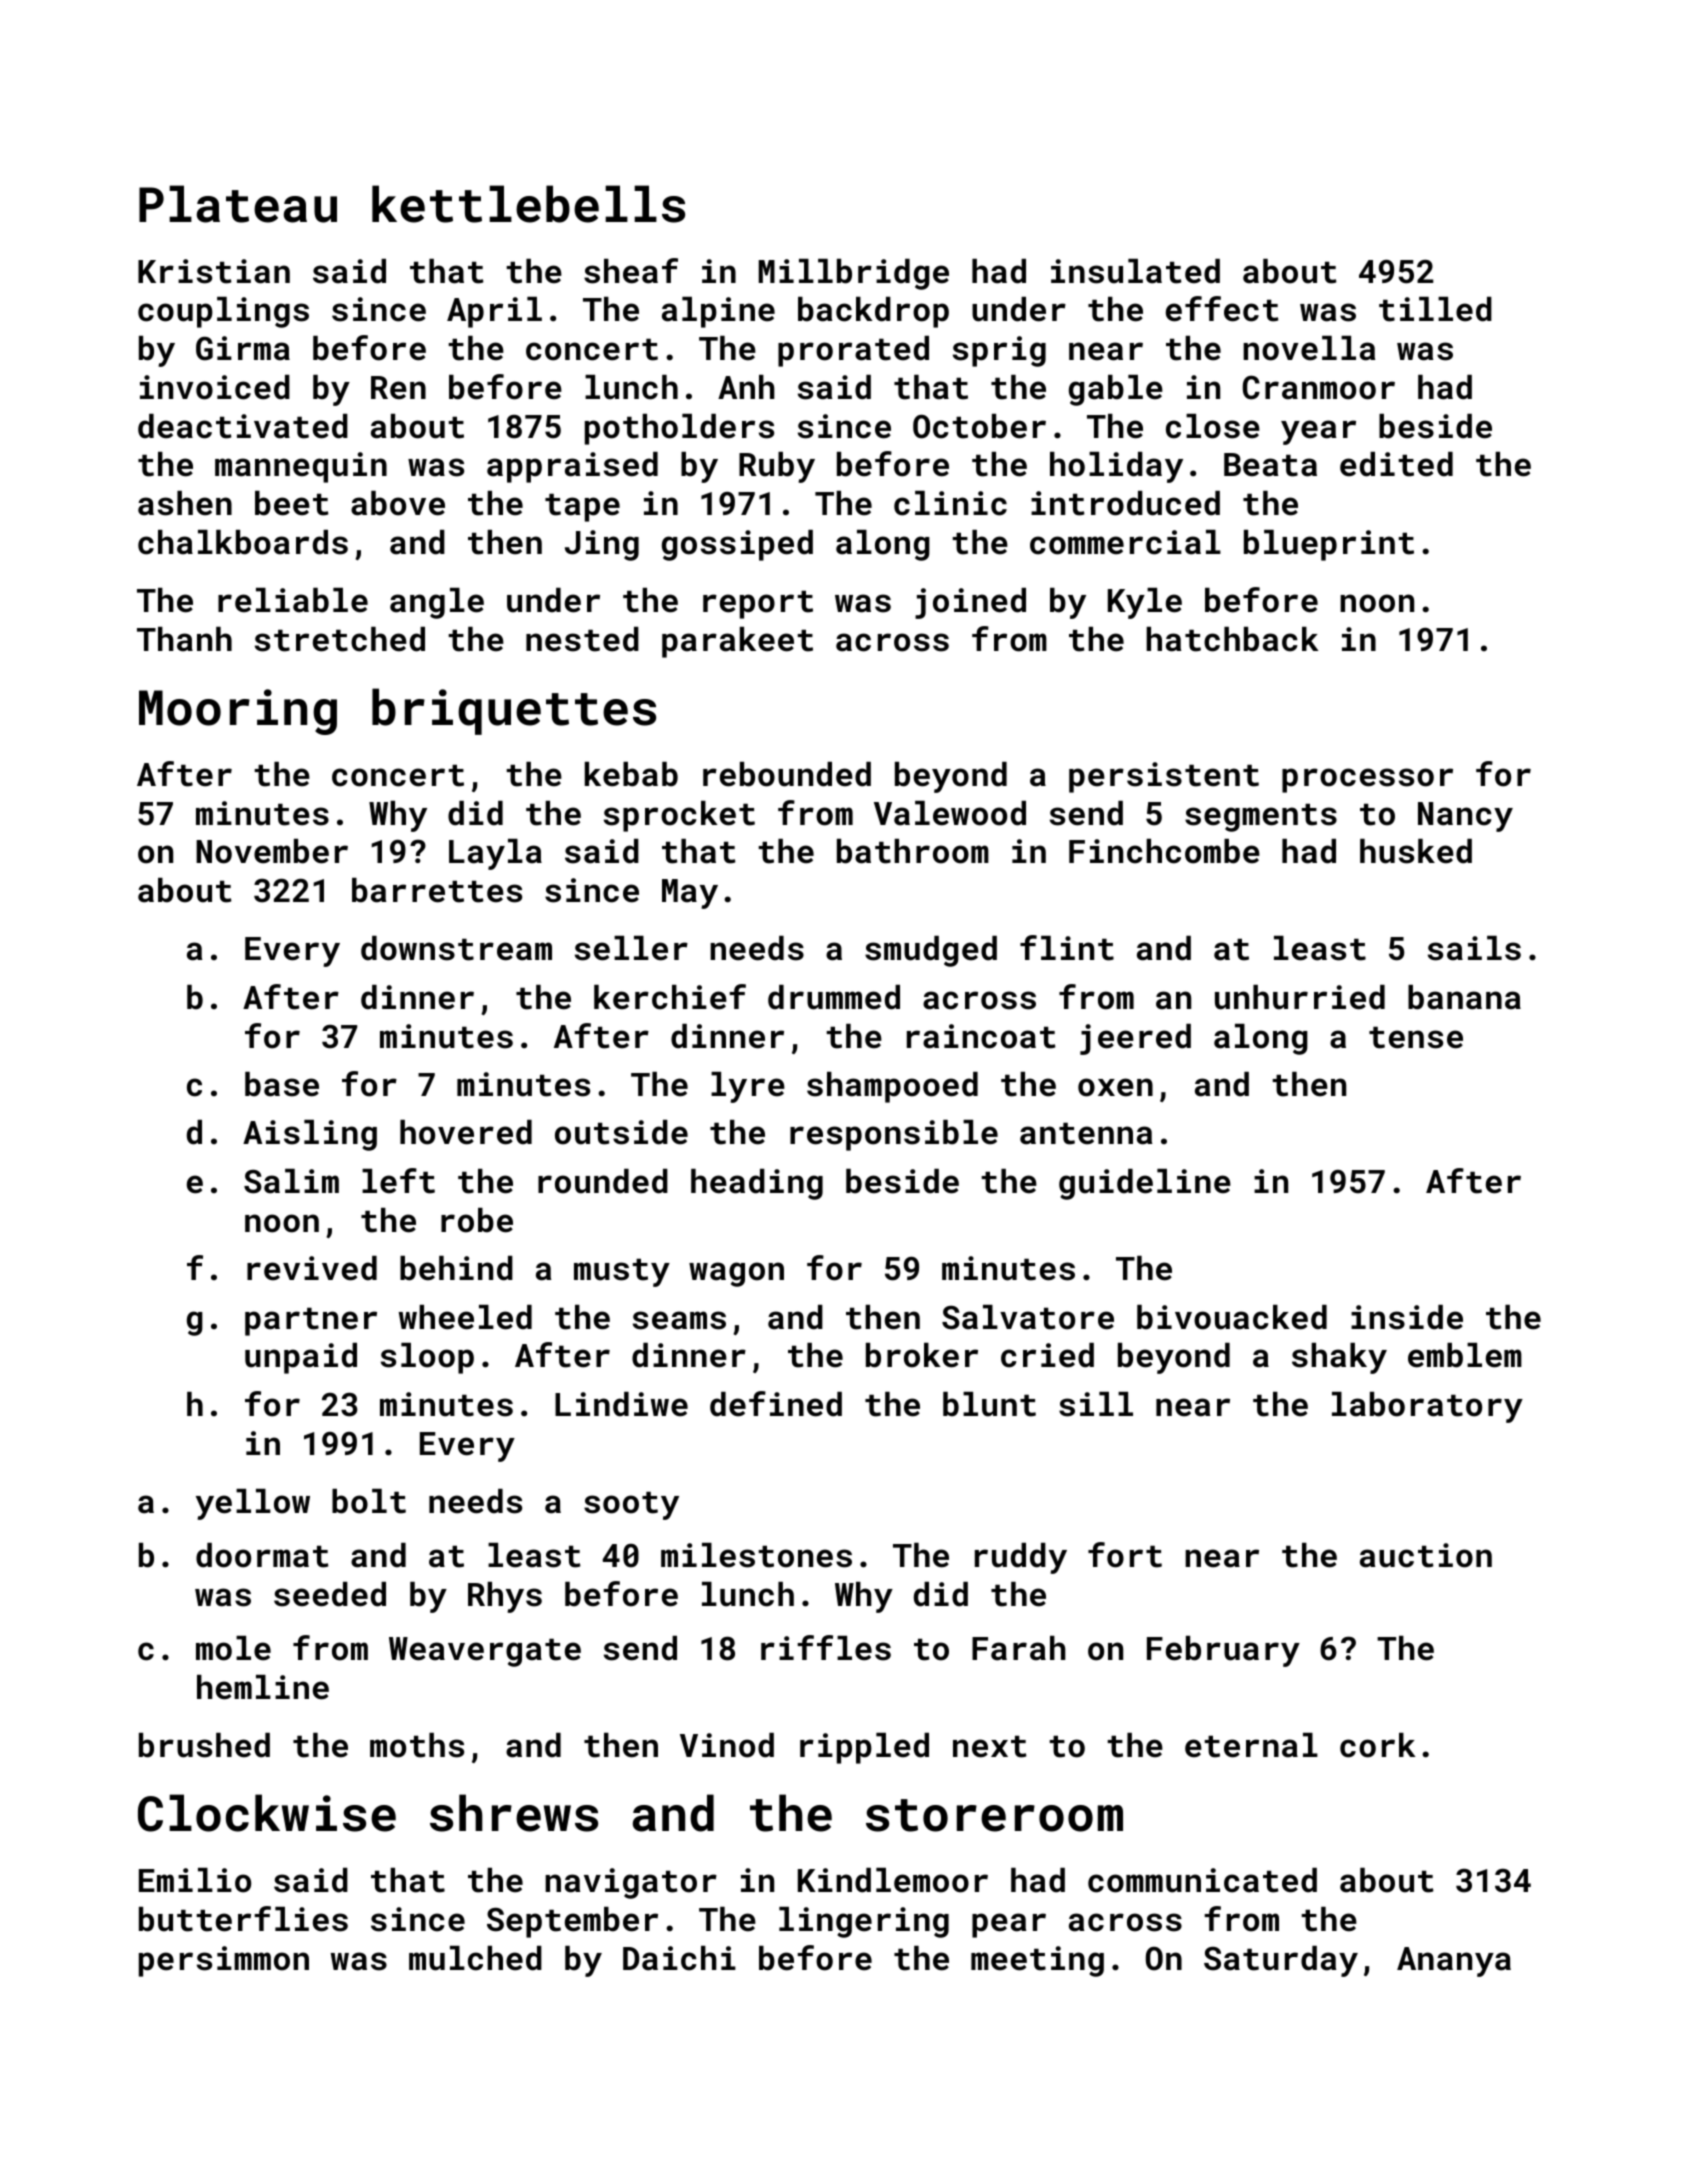  What do you see at coordinates (1067, 948) in the page?
I see `flint` at bounding box center [1067, 948].
